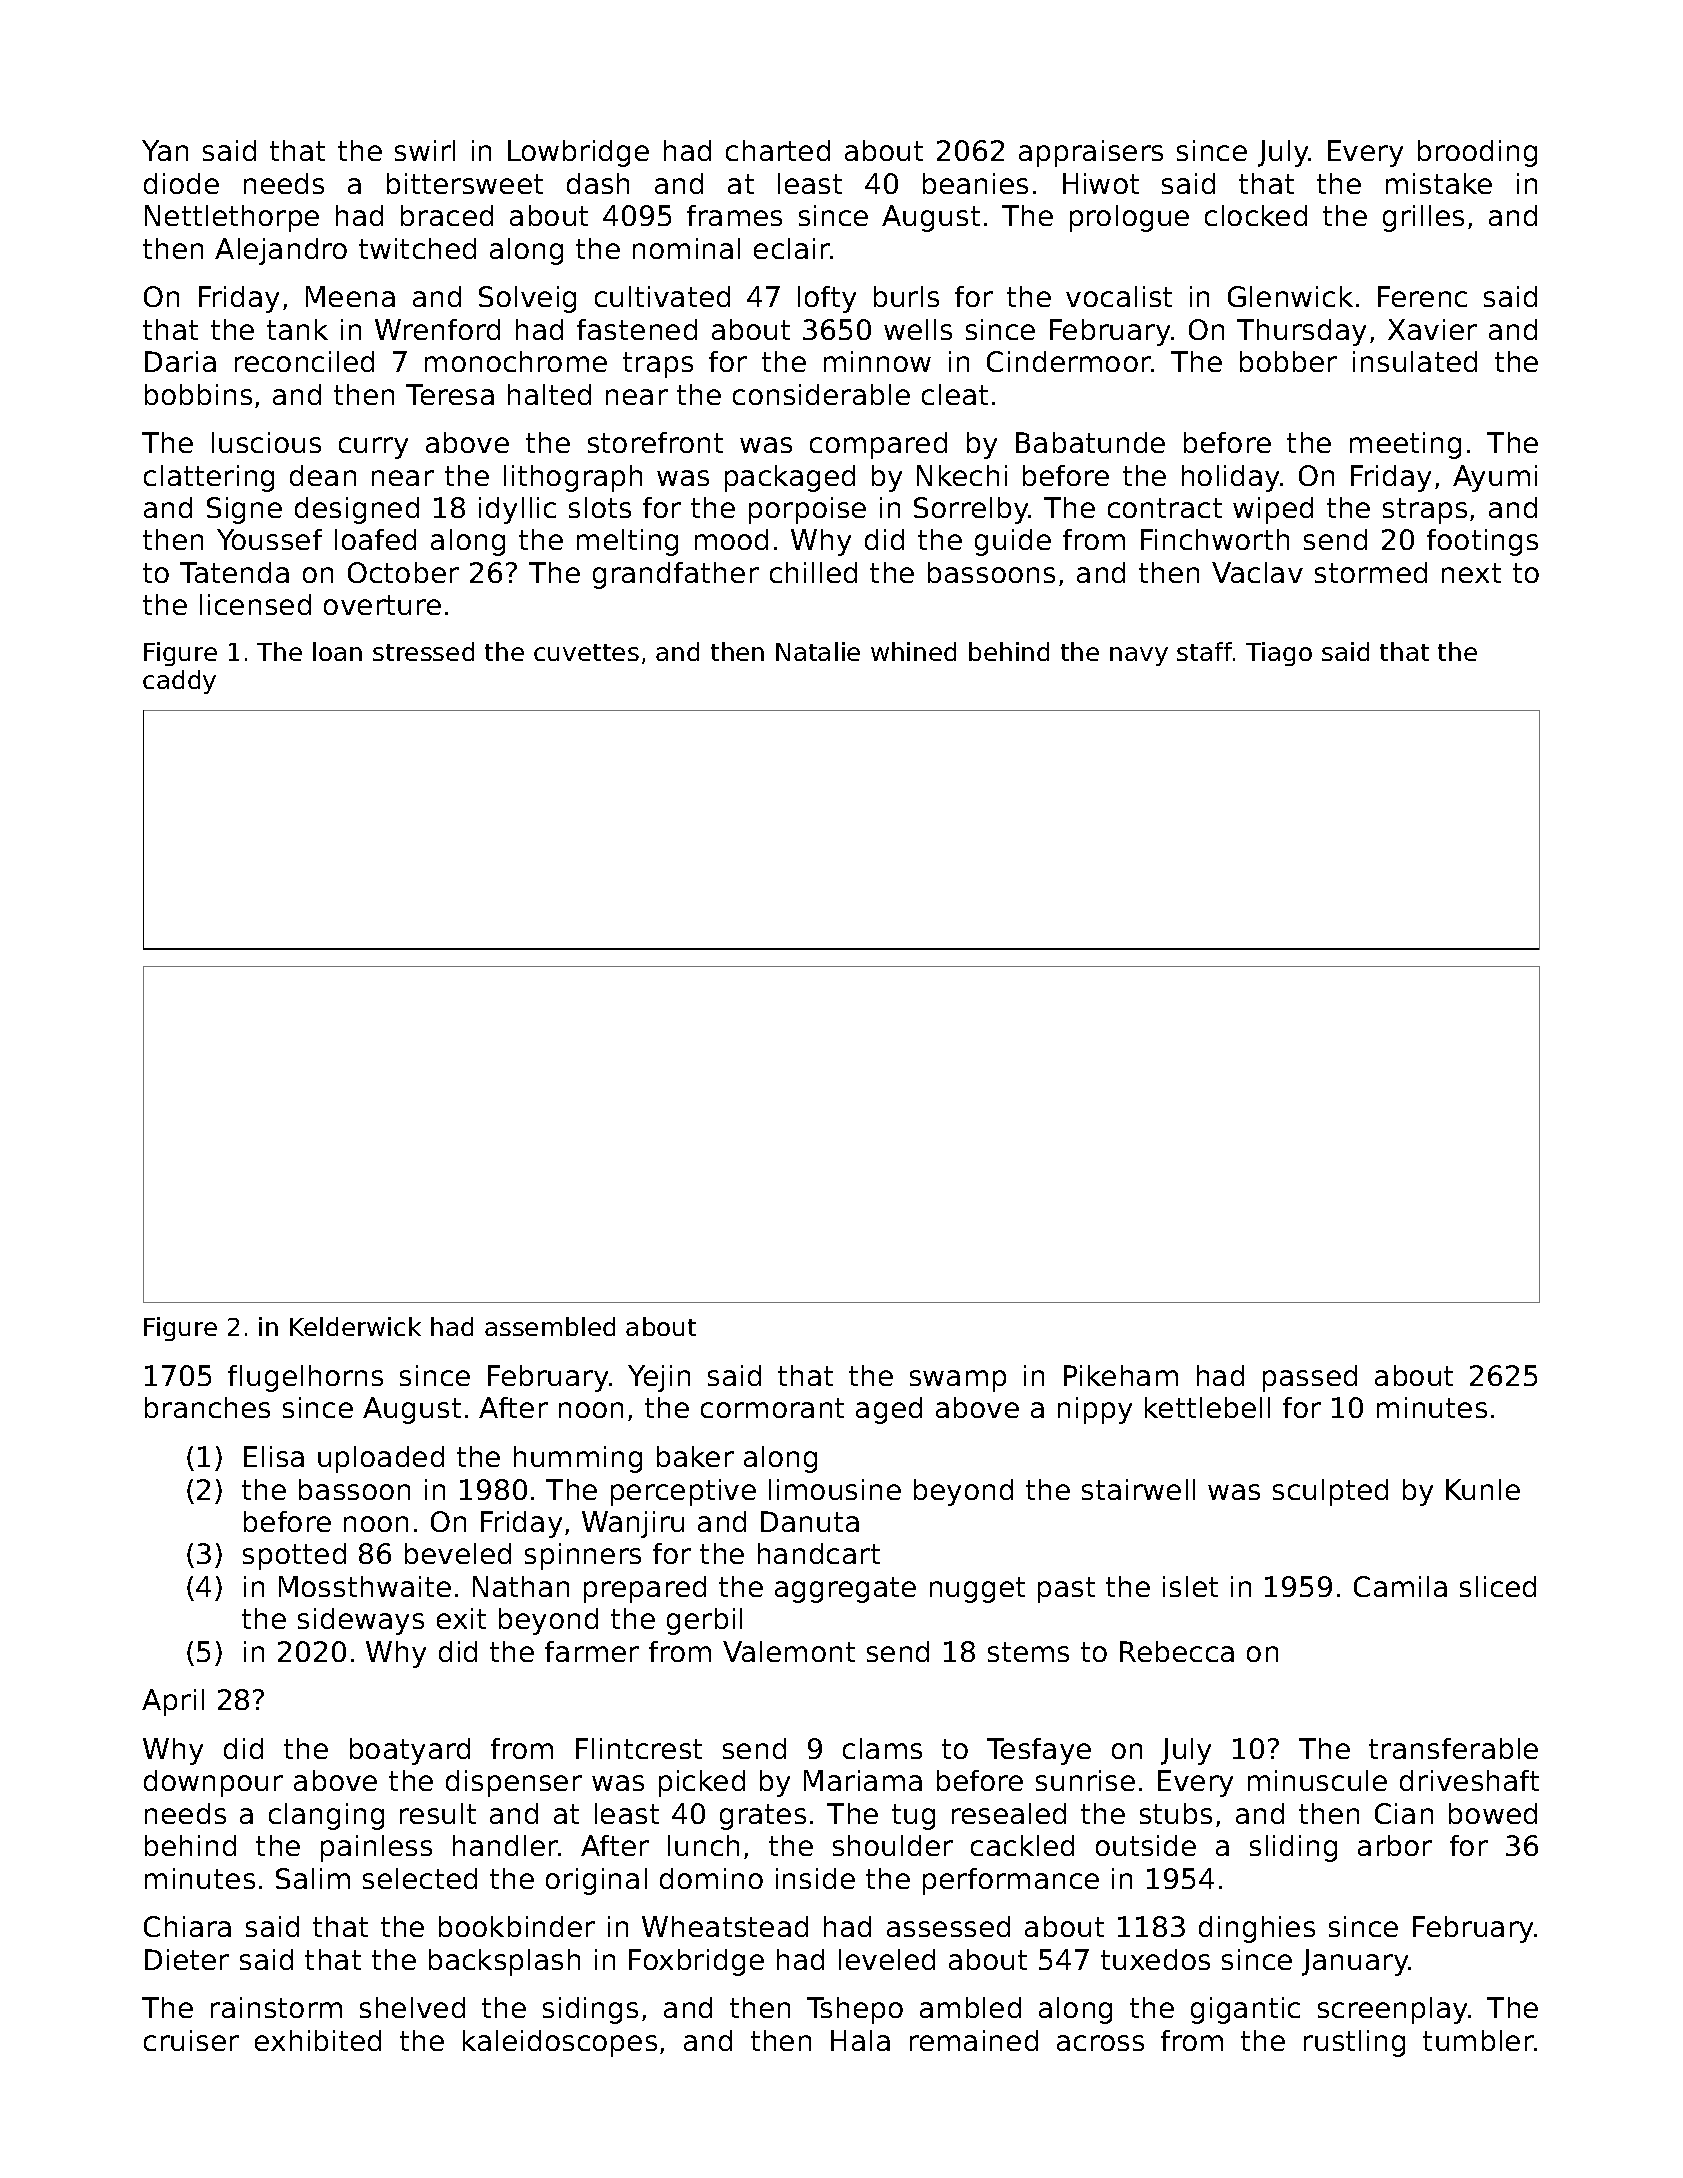 The width and height of the document is (1683, 2178). Describe the element at coordinates (974, 2040) in the document. I see `remained` at that location.
